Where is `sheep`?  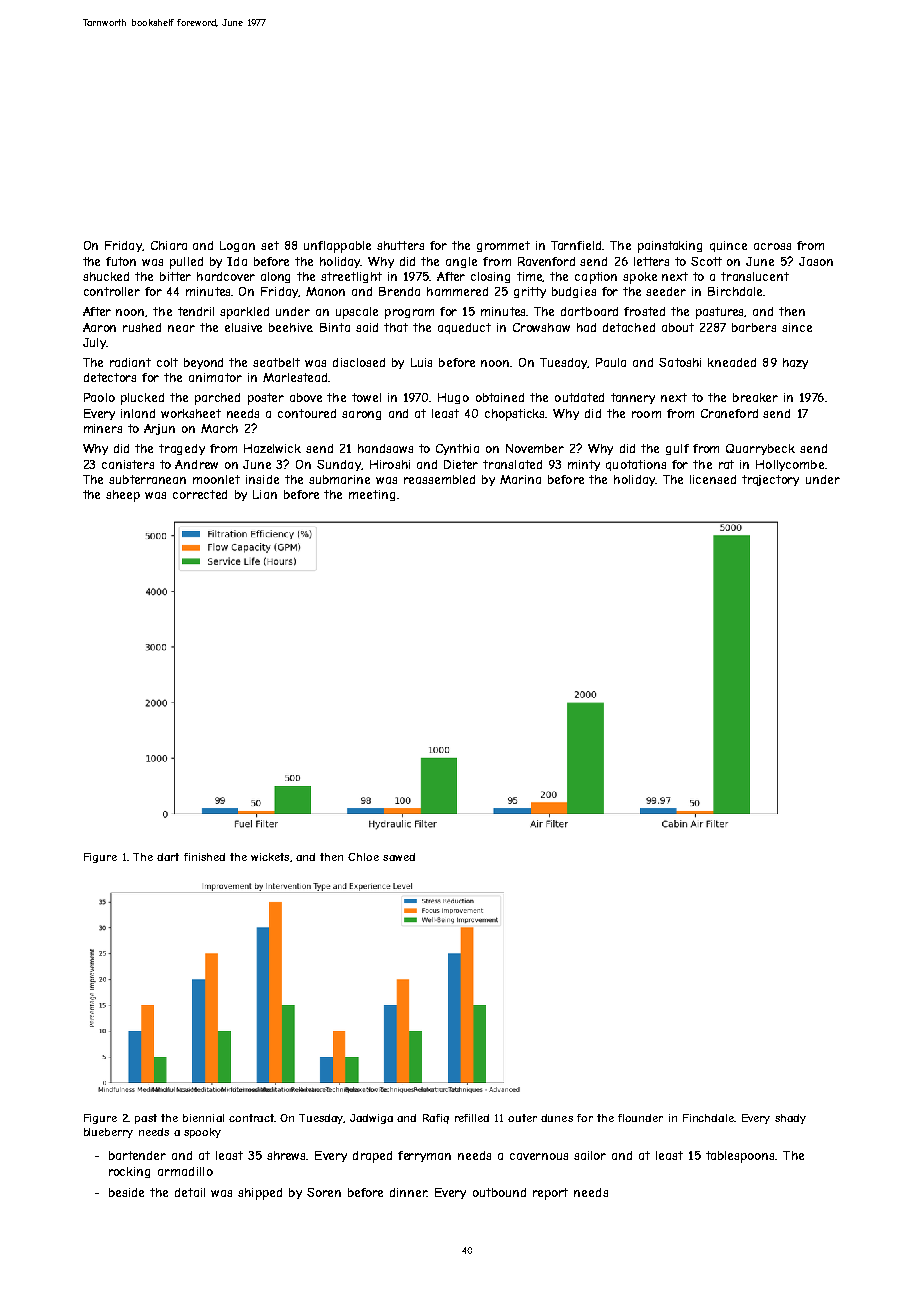
sheep is located at coordinates (123, 496).
